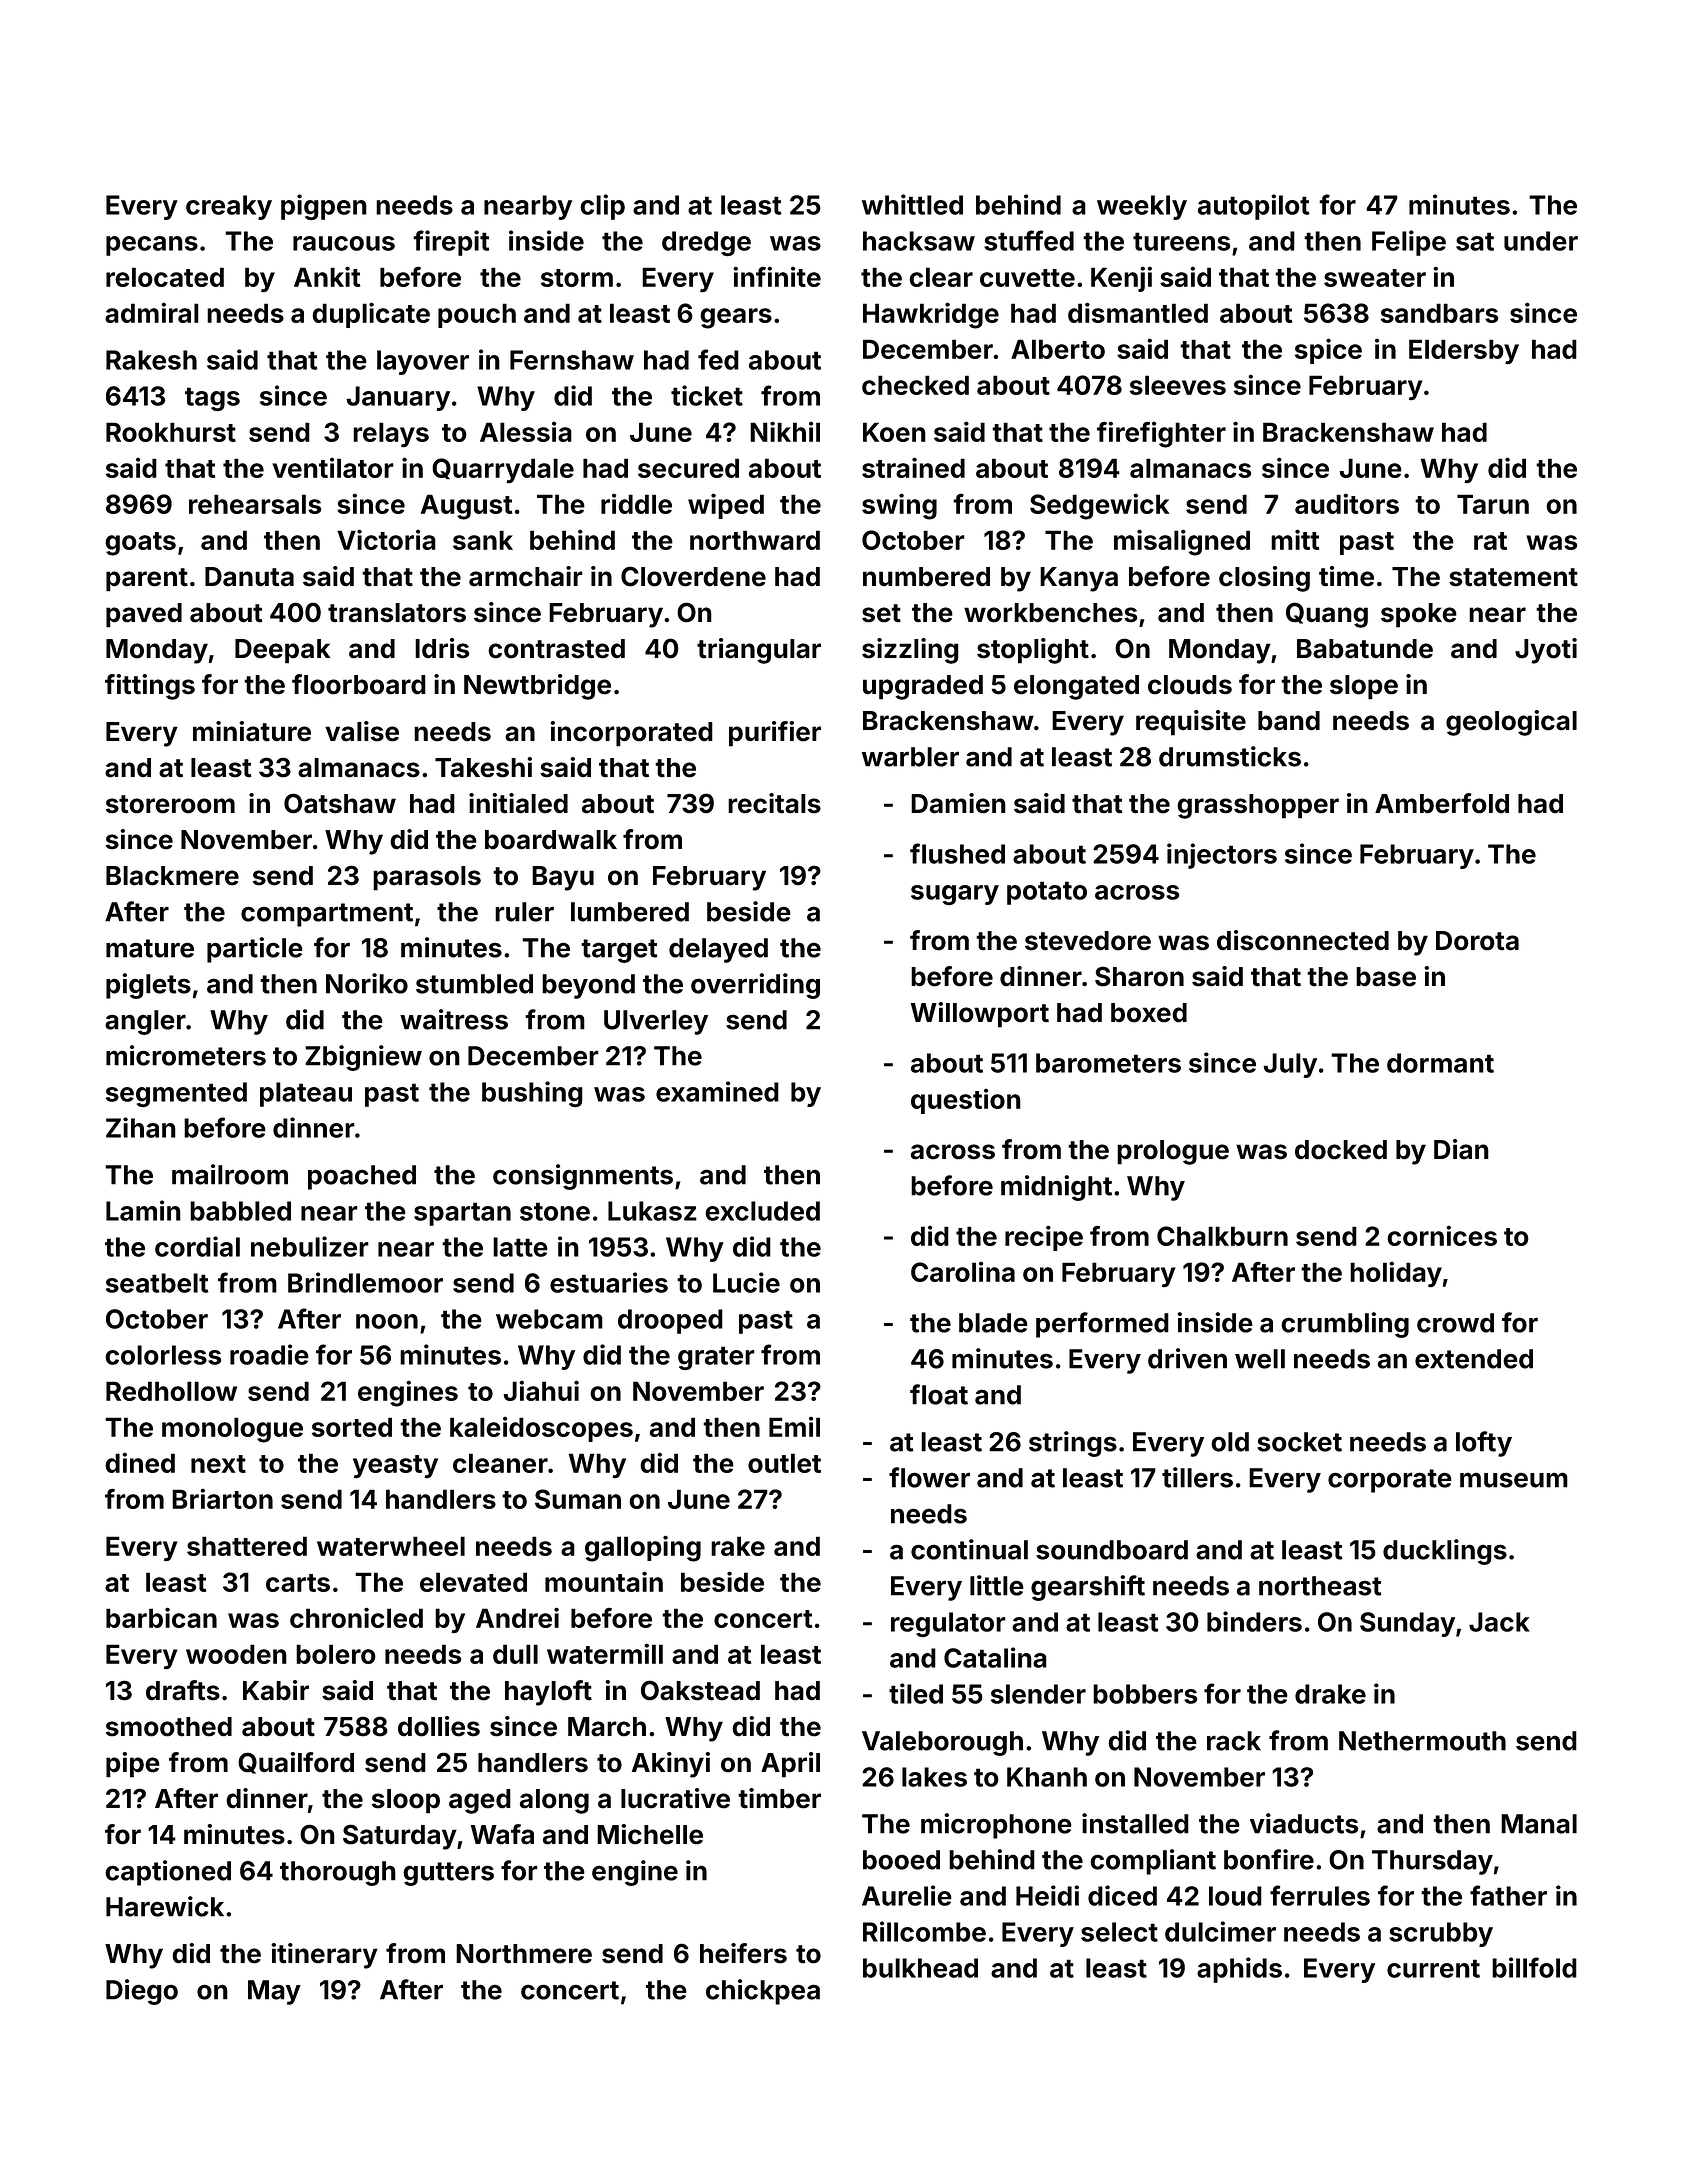 This screenshot has height=2178, width=1683. What do you see at coordinates (274, 1992) in the screenshot?
I see `May` at bounding box center [274, 1992].
